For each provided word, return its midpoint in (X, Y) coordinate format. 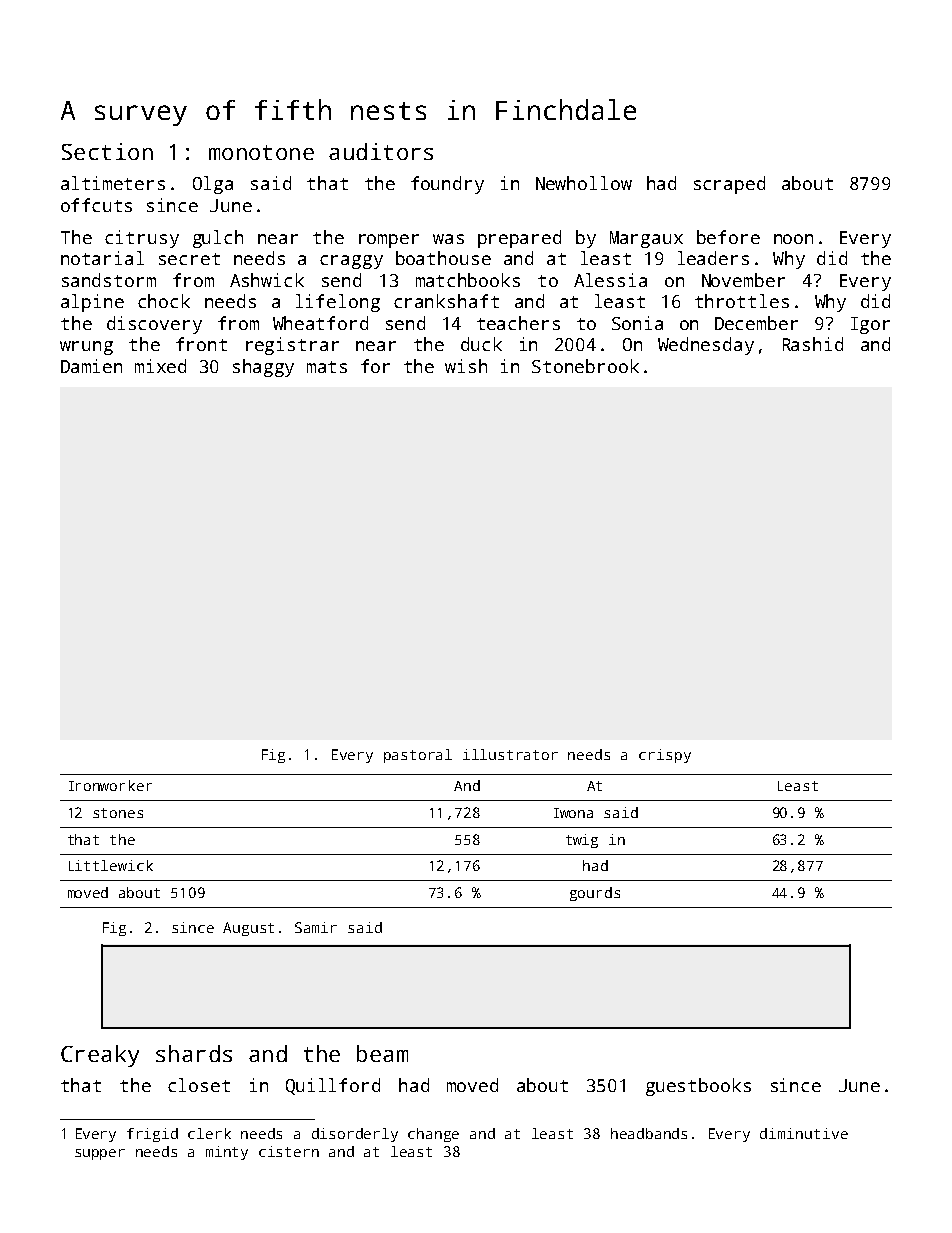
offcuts (96, 205)
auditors (381, 151)
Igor (870, 325)
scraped (729, 185)
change (433, 1135)
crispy (665, 756)
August (248, 929)
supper (100, 1154)
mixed (160, 366)
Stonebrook (585, 366)
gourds (595, 894)
